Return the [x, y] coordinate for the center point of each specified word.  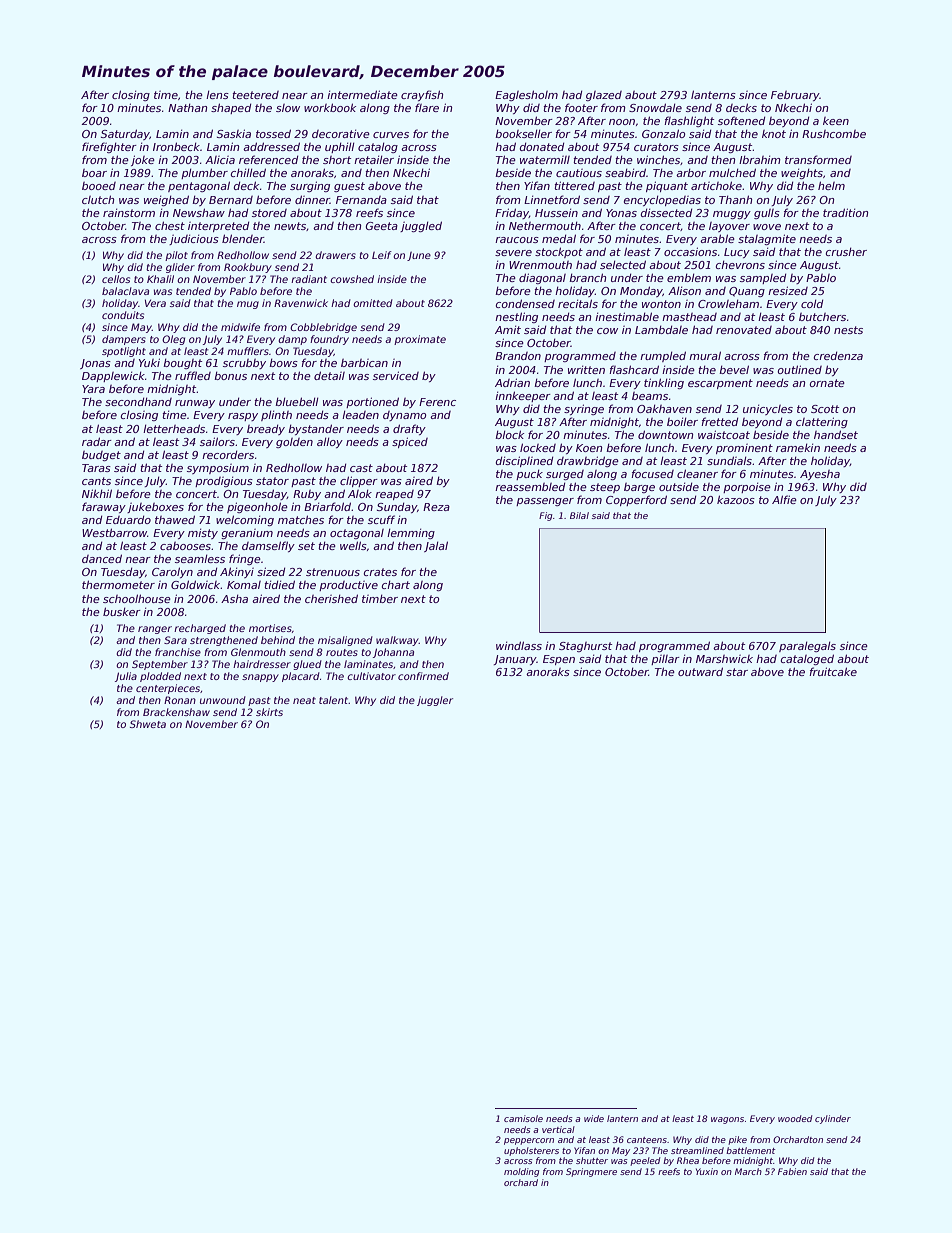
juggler [435, 701]
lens [217, 94]
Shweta [148, 724]
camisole [523, 1118]
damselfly [268, 546]
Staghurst [585, 647]
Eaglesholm [526, 95]
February [795, 96]
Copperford [636, 500]
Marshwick [724, 659]
